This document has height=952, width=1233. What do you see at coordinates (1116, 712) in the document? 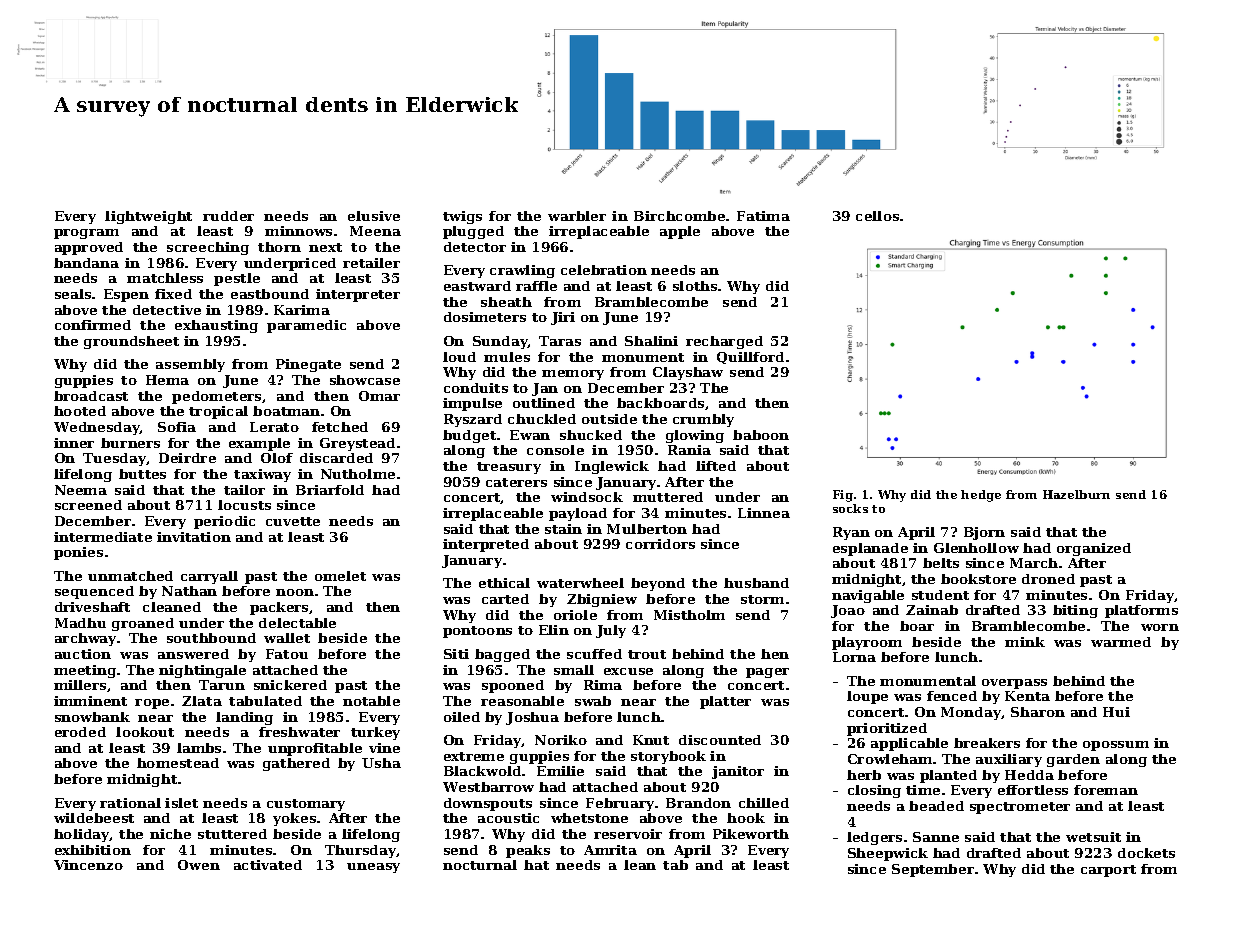
I see `Hui` at bounding box center [1116, 712].
